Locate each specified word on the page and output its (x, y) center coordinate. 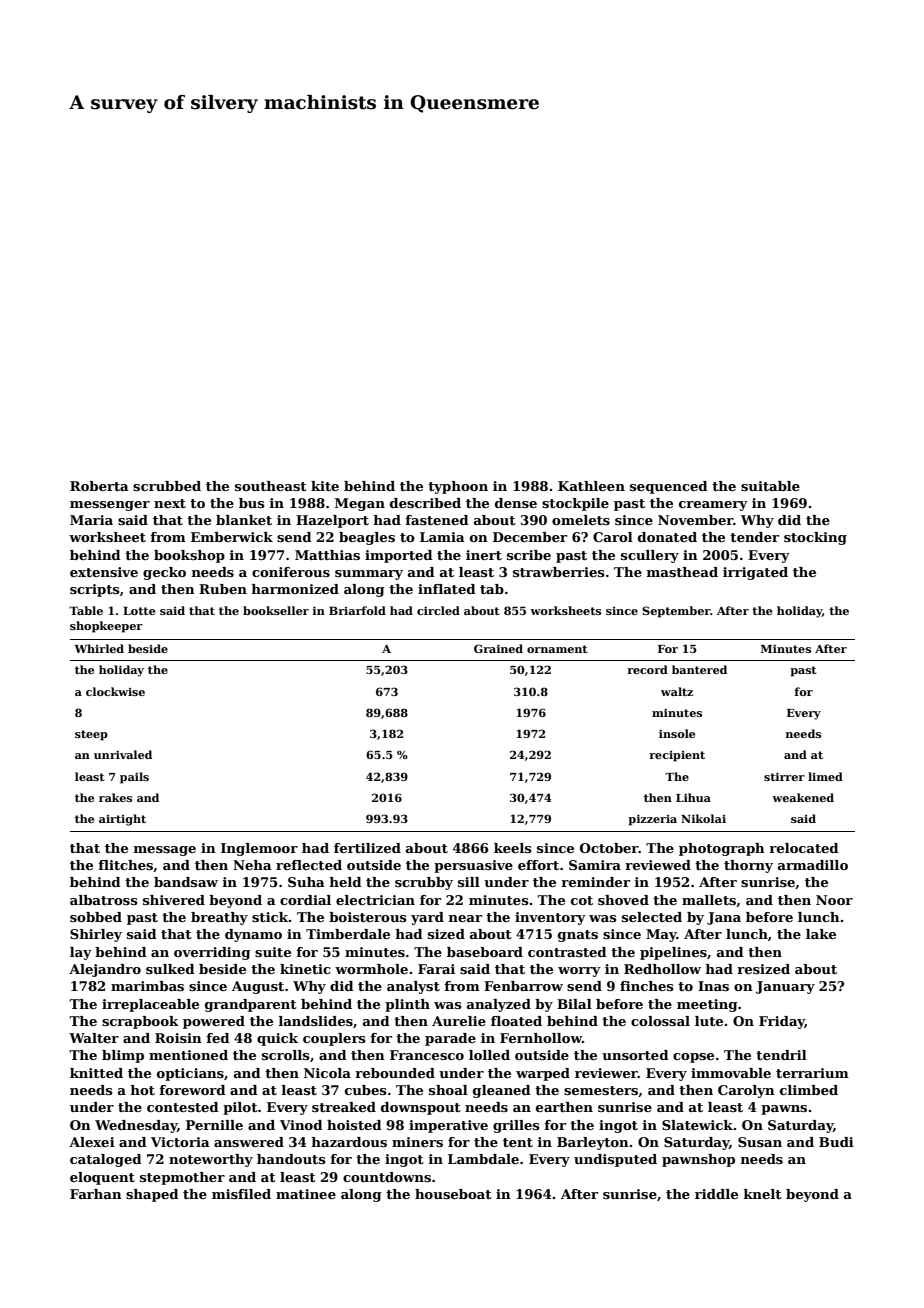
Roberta (99, 486)
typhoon (458, 487)
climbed (809, 1090)
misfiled (241, 1194)
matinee (306, 1194)
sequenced (669, 487)
